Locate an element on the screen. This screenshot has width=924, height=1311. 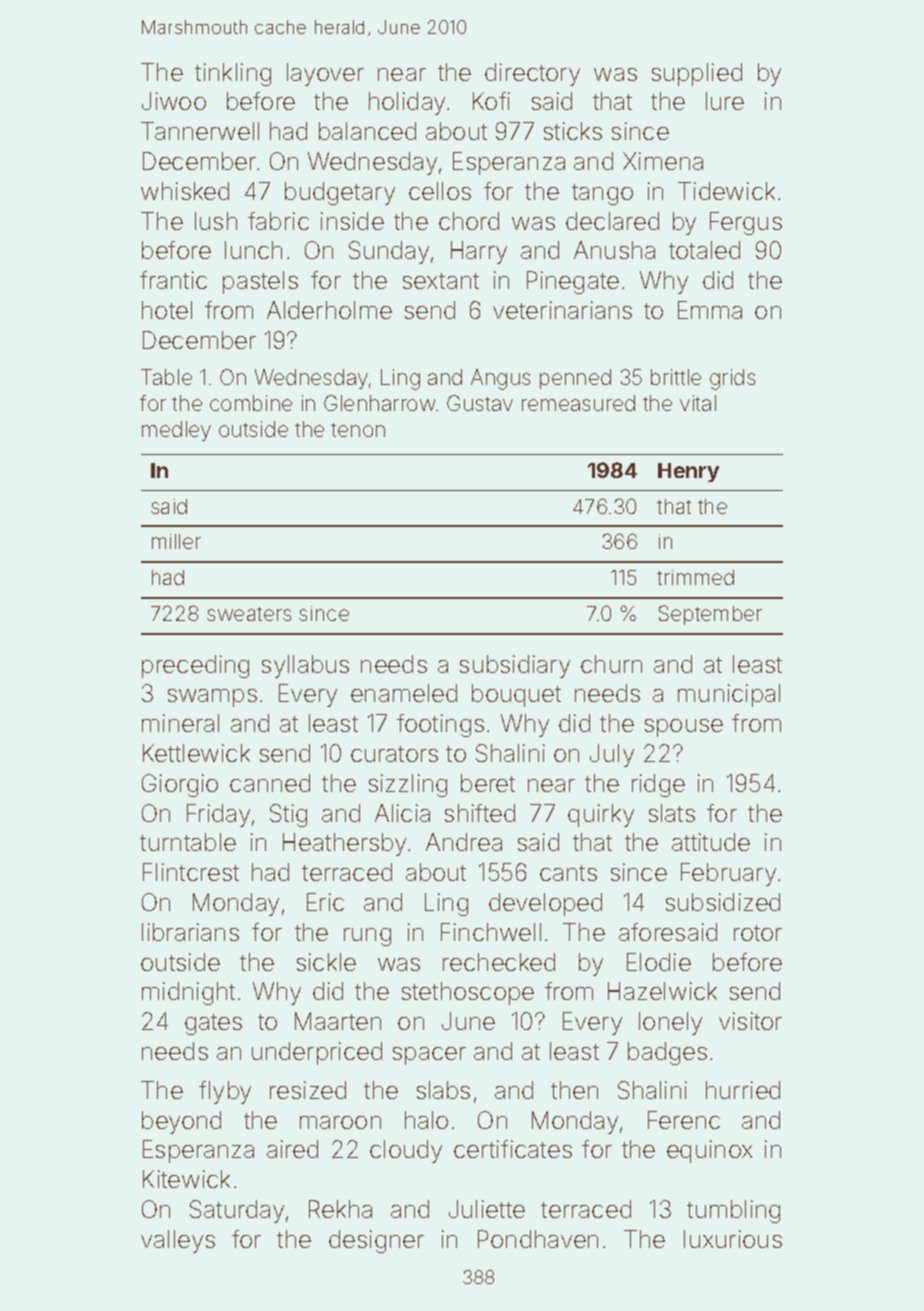
combine is located at coordinates (251, 403).
